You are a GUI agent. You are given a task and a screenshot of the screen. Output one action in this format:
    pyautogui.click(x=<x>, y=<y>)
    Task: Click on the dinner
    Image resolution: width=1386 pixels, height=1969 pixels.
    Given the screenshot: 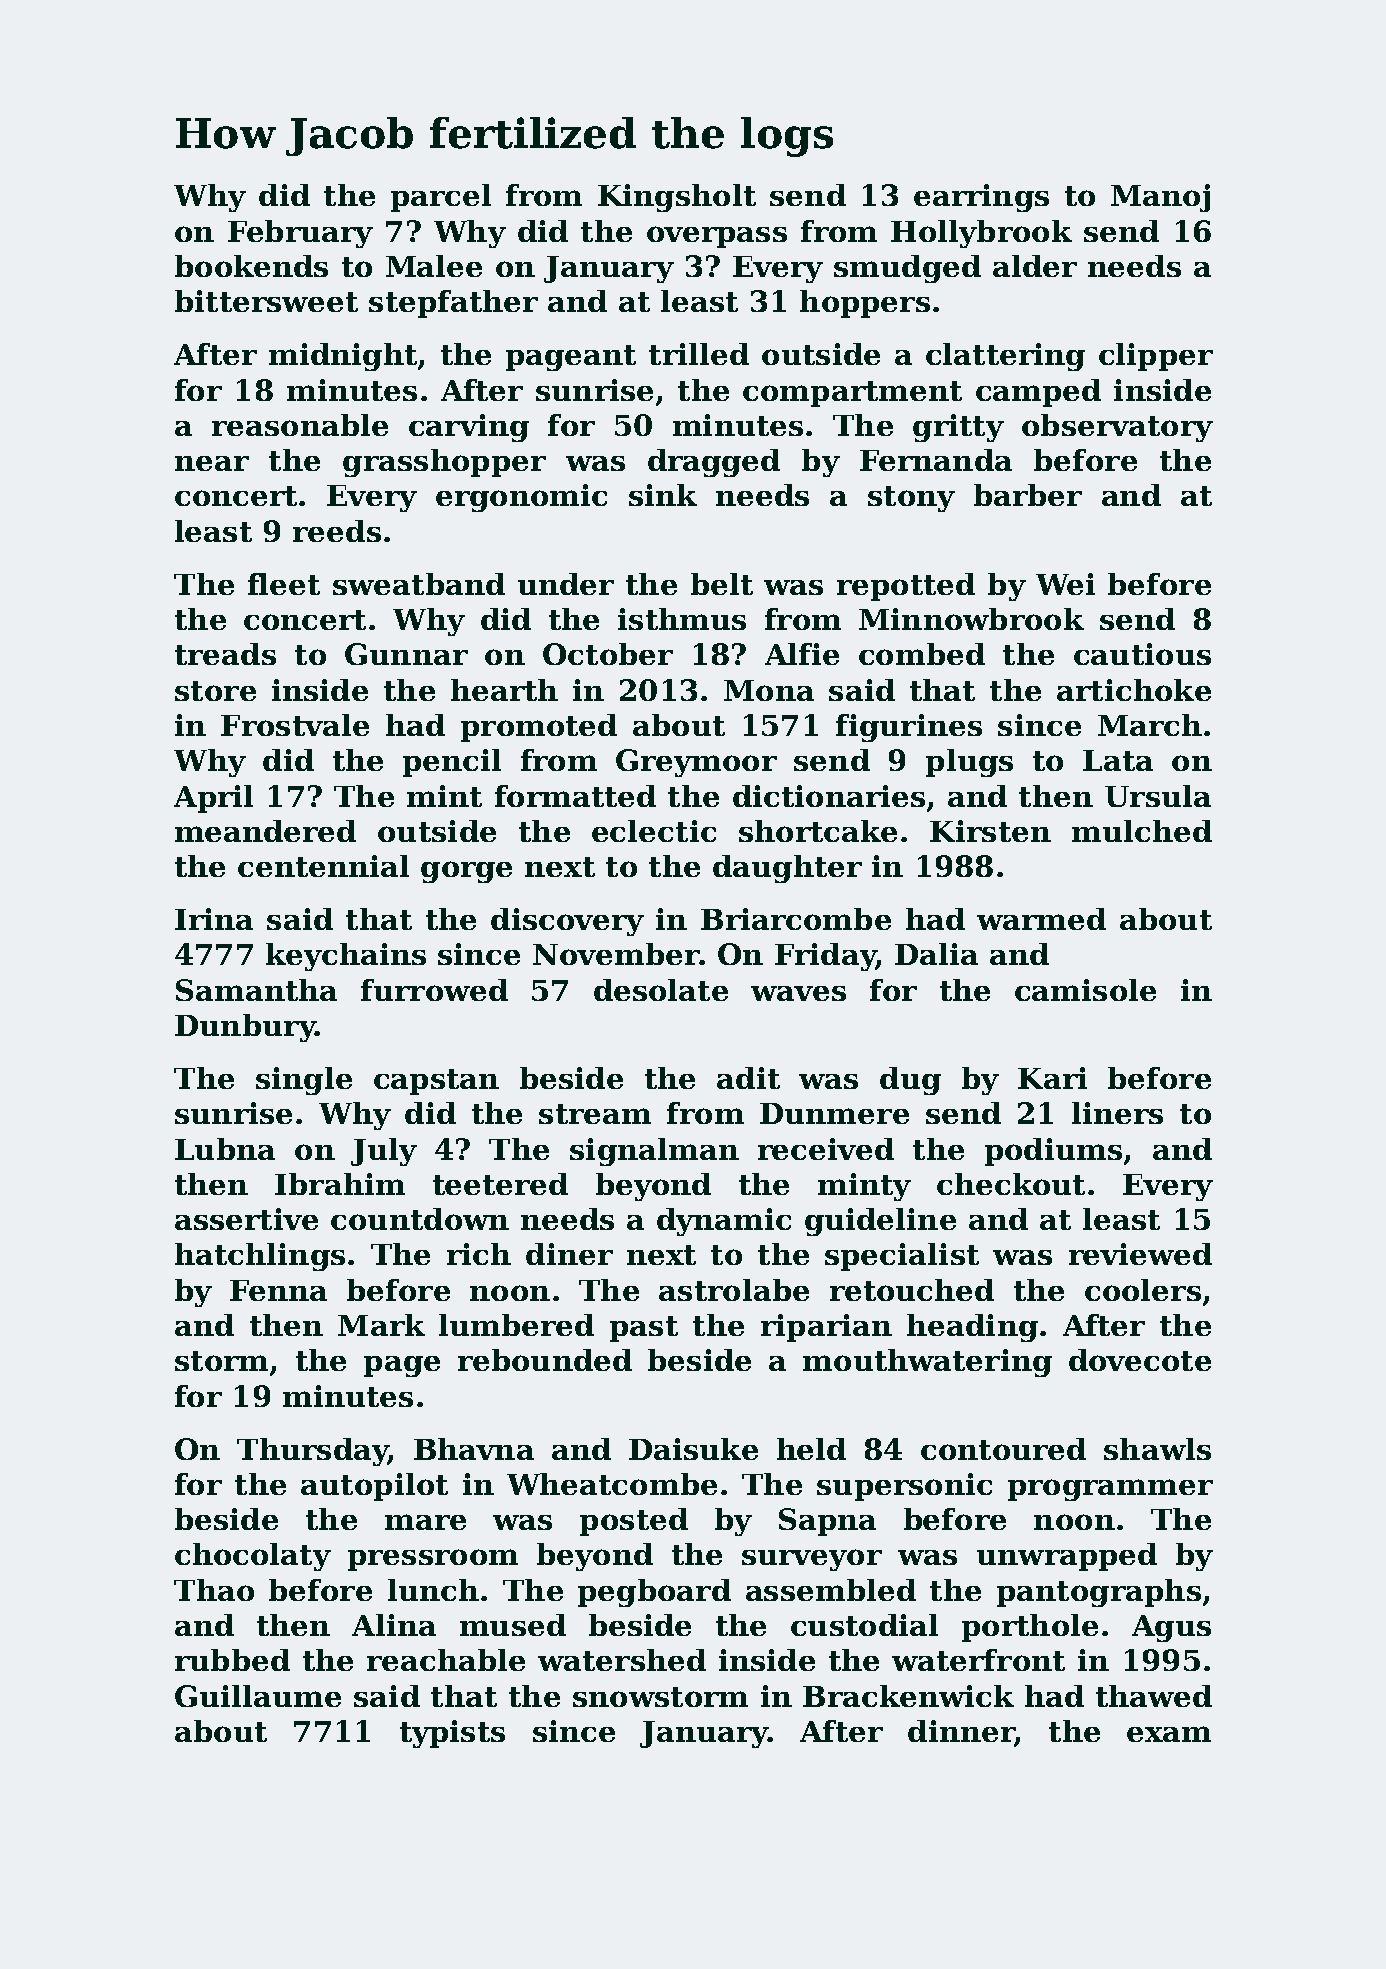 What is the action you would take?
    pyautogui.click(x=961, y=1731)
